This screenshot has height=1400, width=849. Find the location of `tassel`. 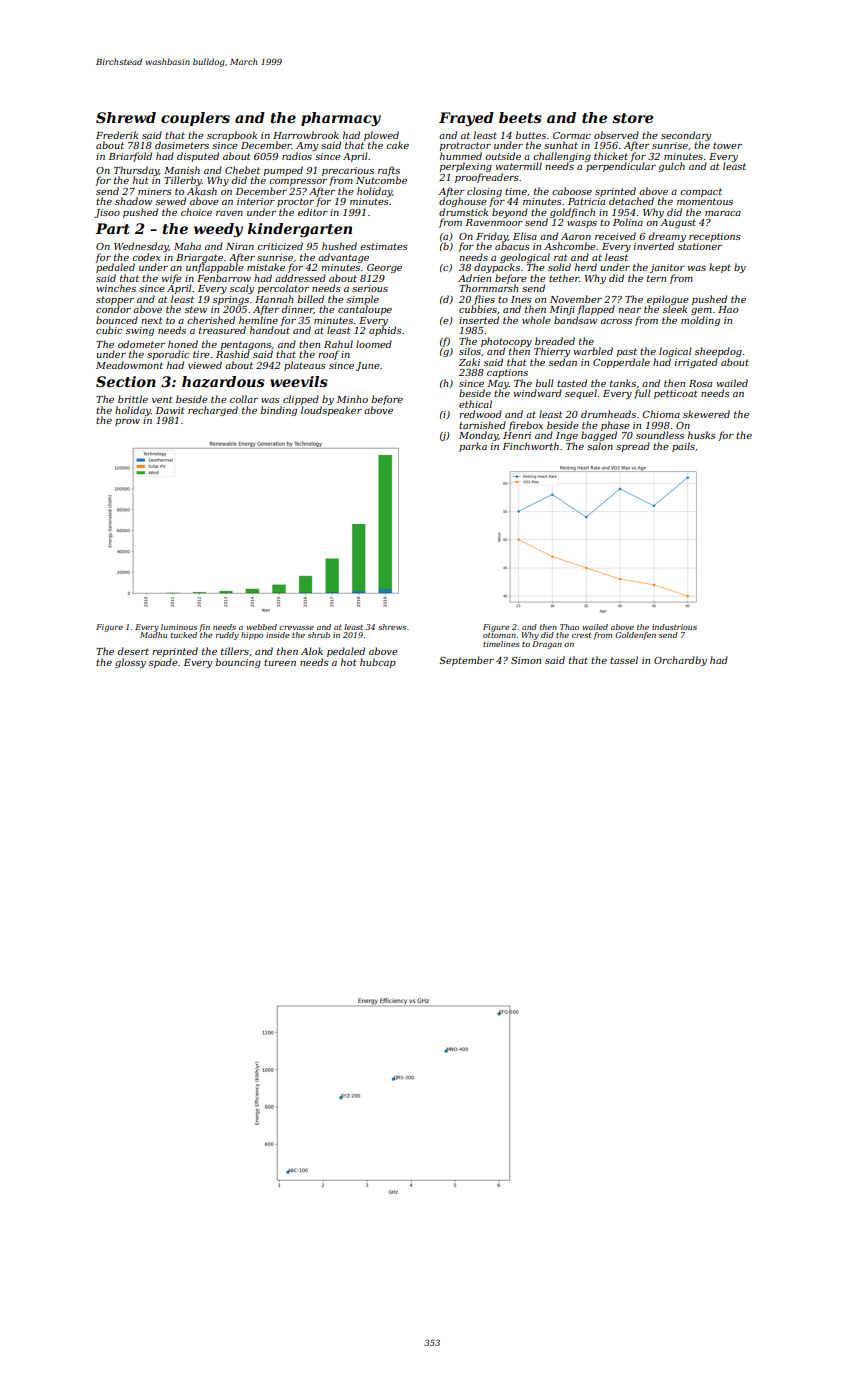

tassel is located at coordinates (624, 660).
